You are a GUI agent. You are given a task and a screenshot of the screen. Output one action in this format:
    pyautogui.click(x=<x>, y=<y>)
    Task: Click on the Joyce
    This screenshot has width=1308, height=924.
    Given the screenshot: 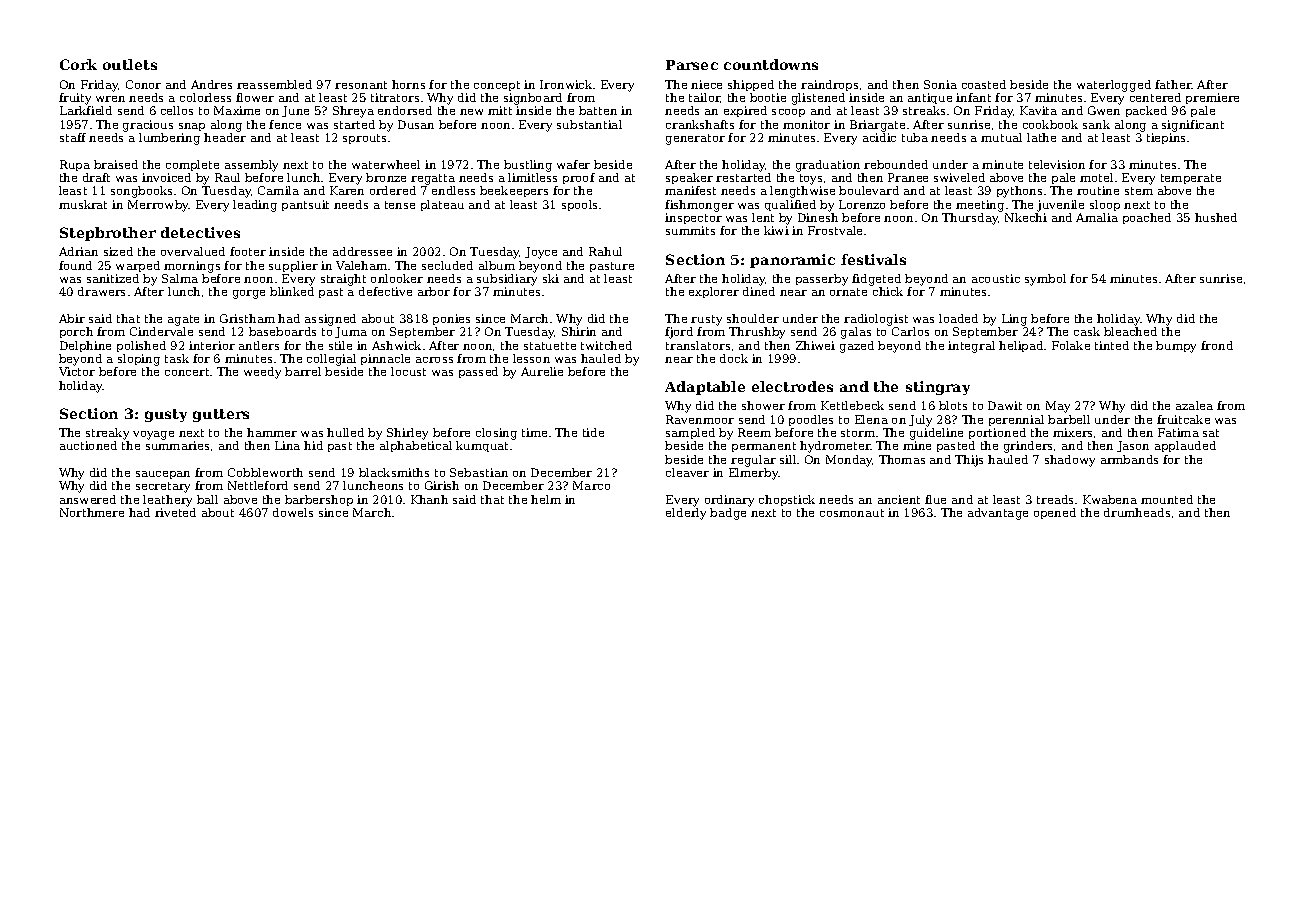 What is the action you would take?
    pyautogui.click(x=541, y=253)
